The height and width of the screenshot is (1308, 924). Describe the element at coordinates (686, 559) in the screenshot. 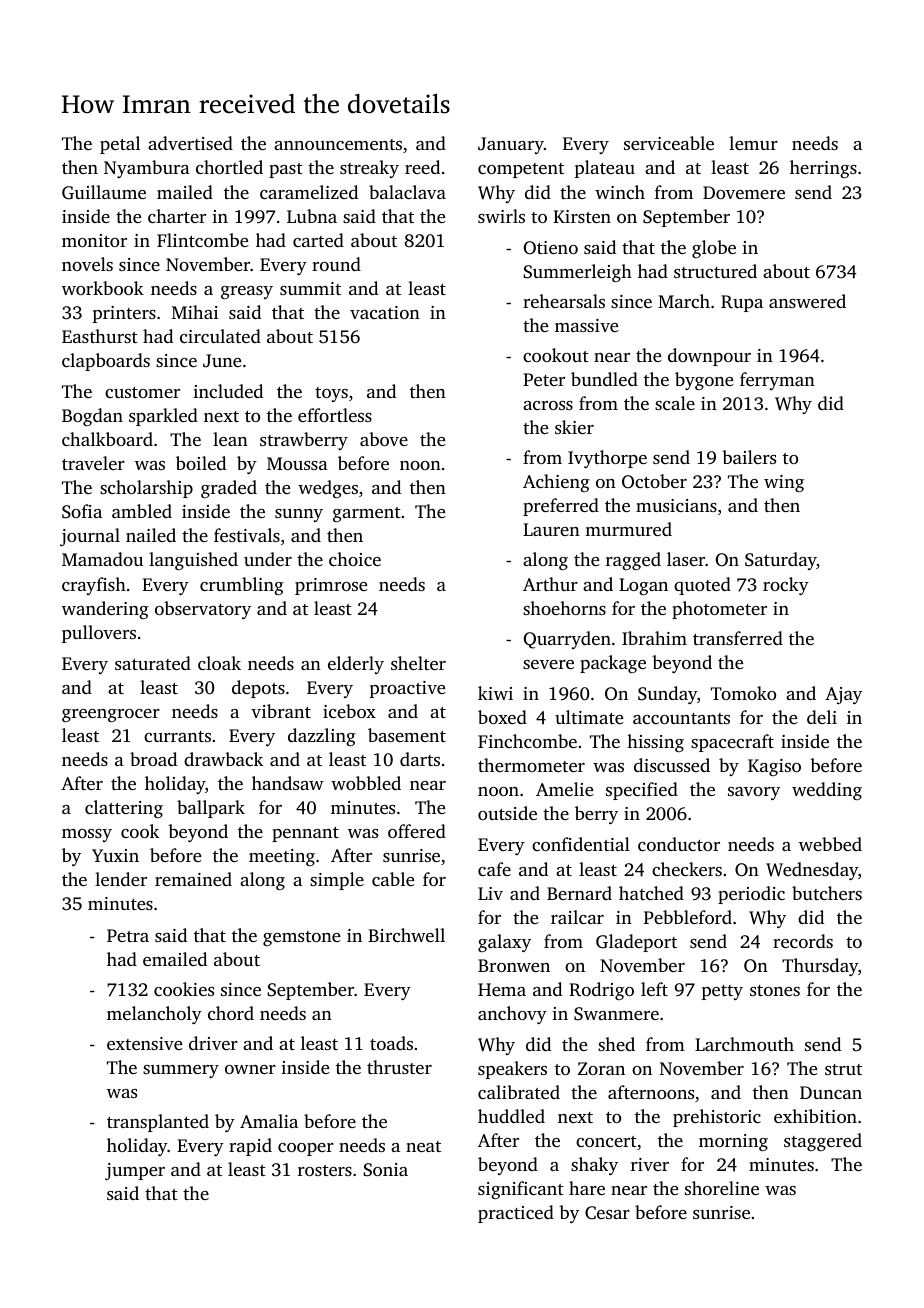

I see `laser` at that location.
